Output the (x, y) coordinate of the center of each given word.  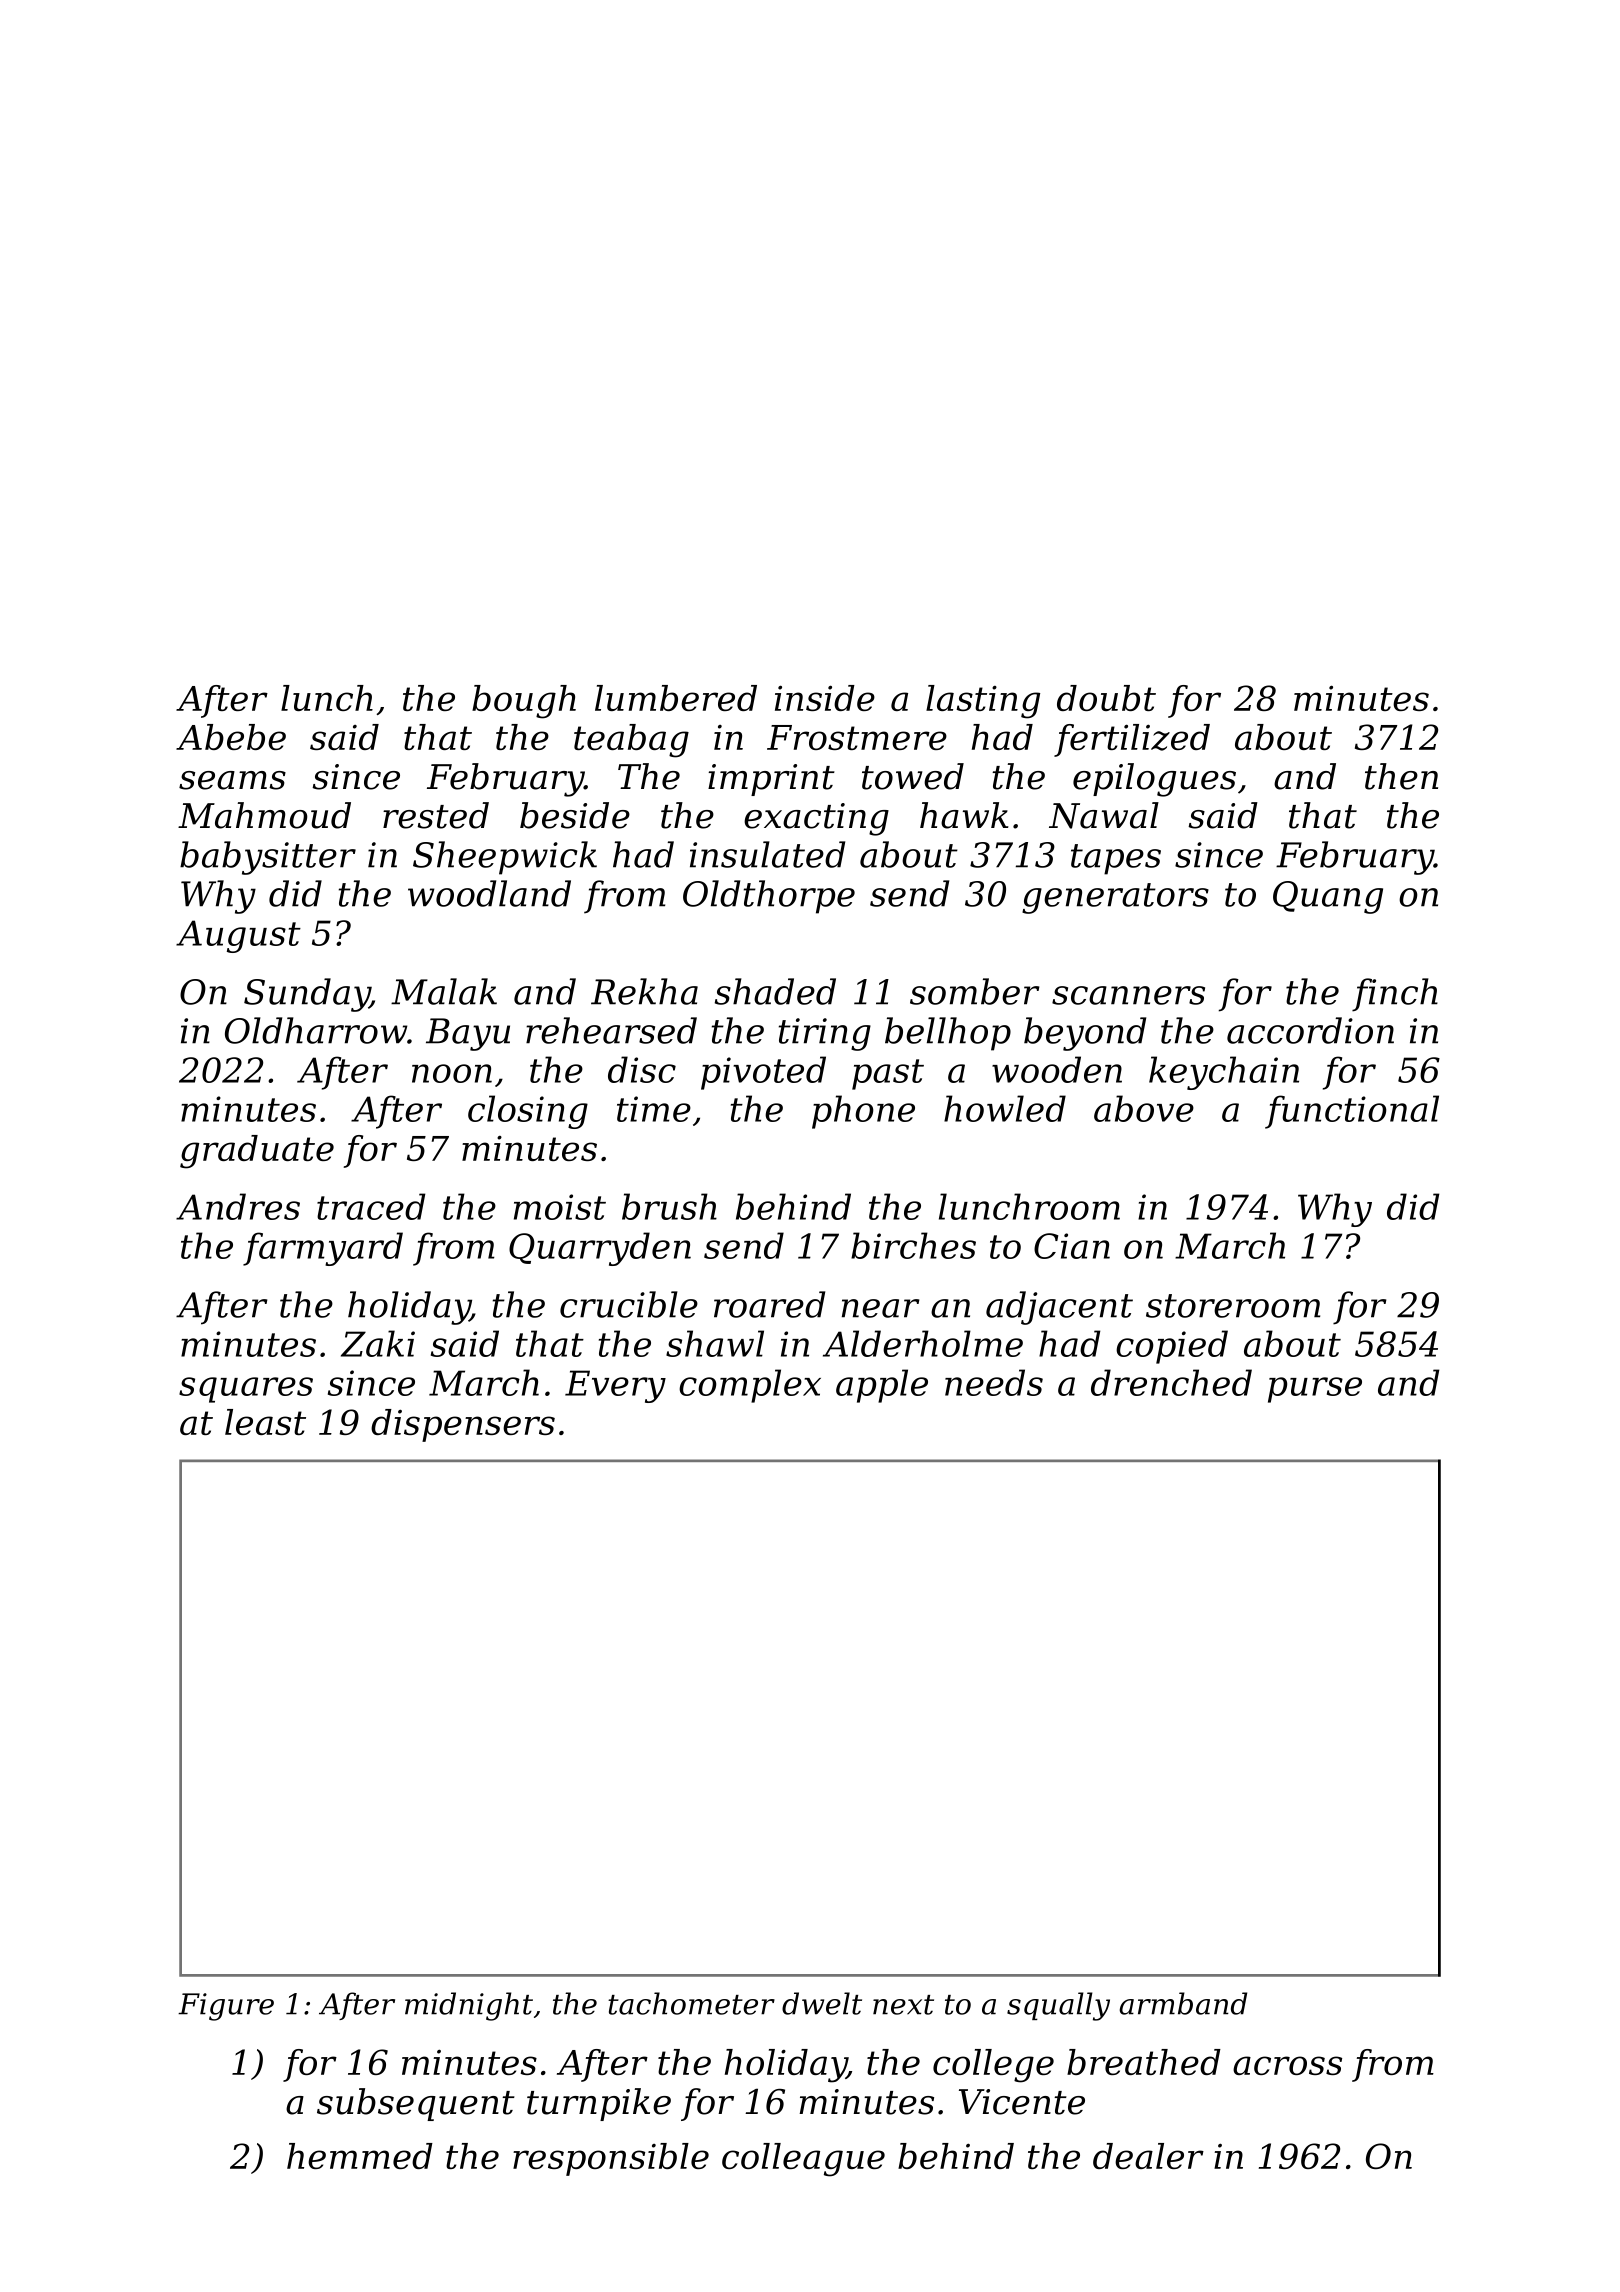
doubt (1106, 698)
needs (994, 1382)
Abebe (231, 737)
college (993, 2066)
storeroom (1233, 1306)
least (265, 1422)
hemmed (360, 2156)
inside (825, 698)
